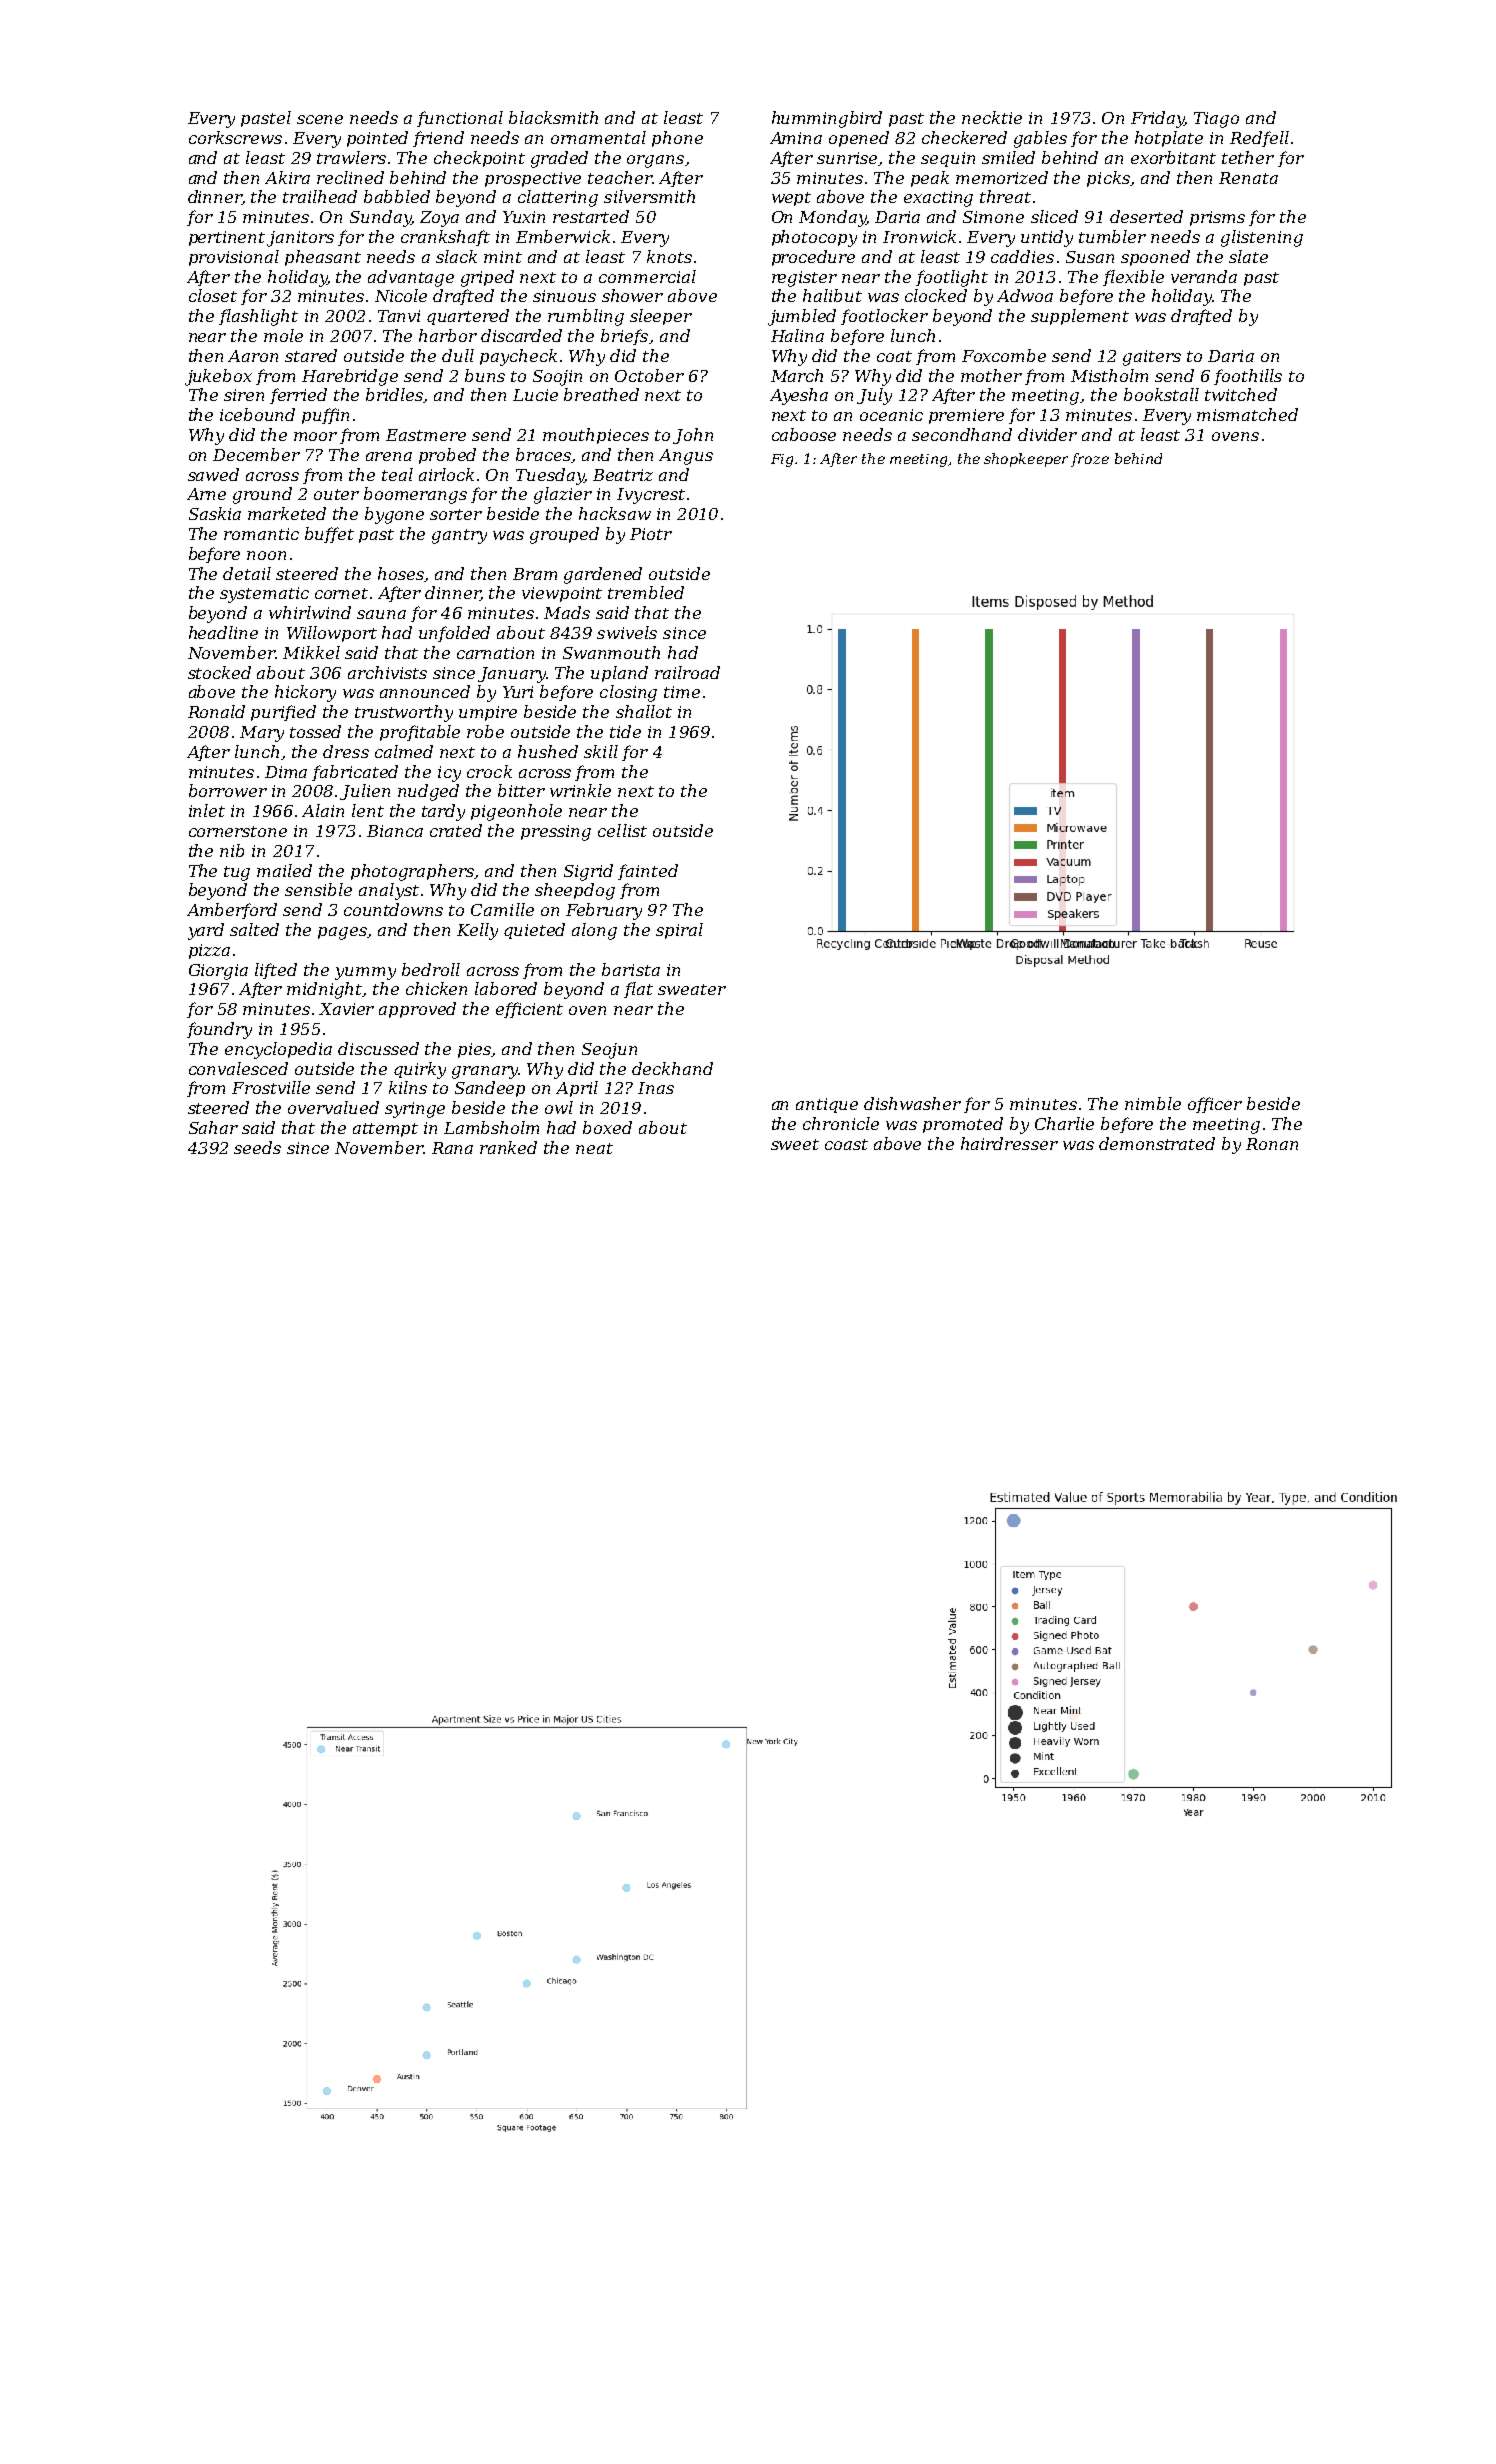  What do you see at coordinates (323, 258) in the image?
I see `pheasant` at bounding box center [323, 258].
